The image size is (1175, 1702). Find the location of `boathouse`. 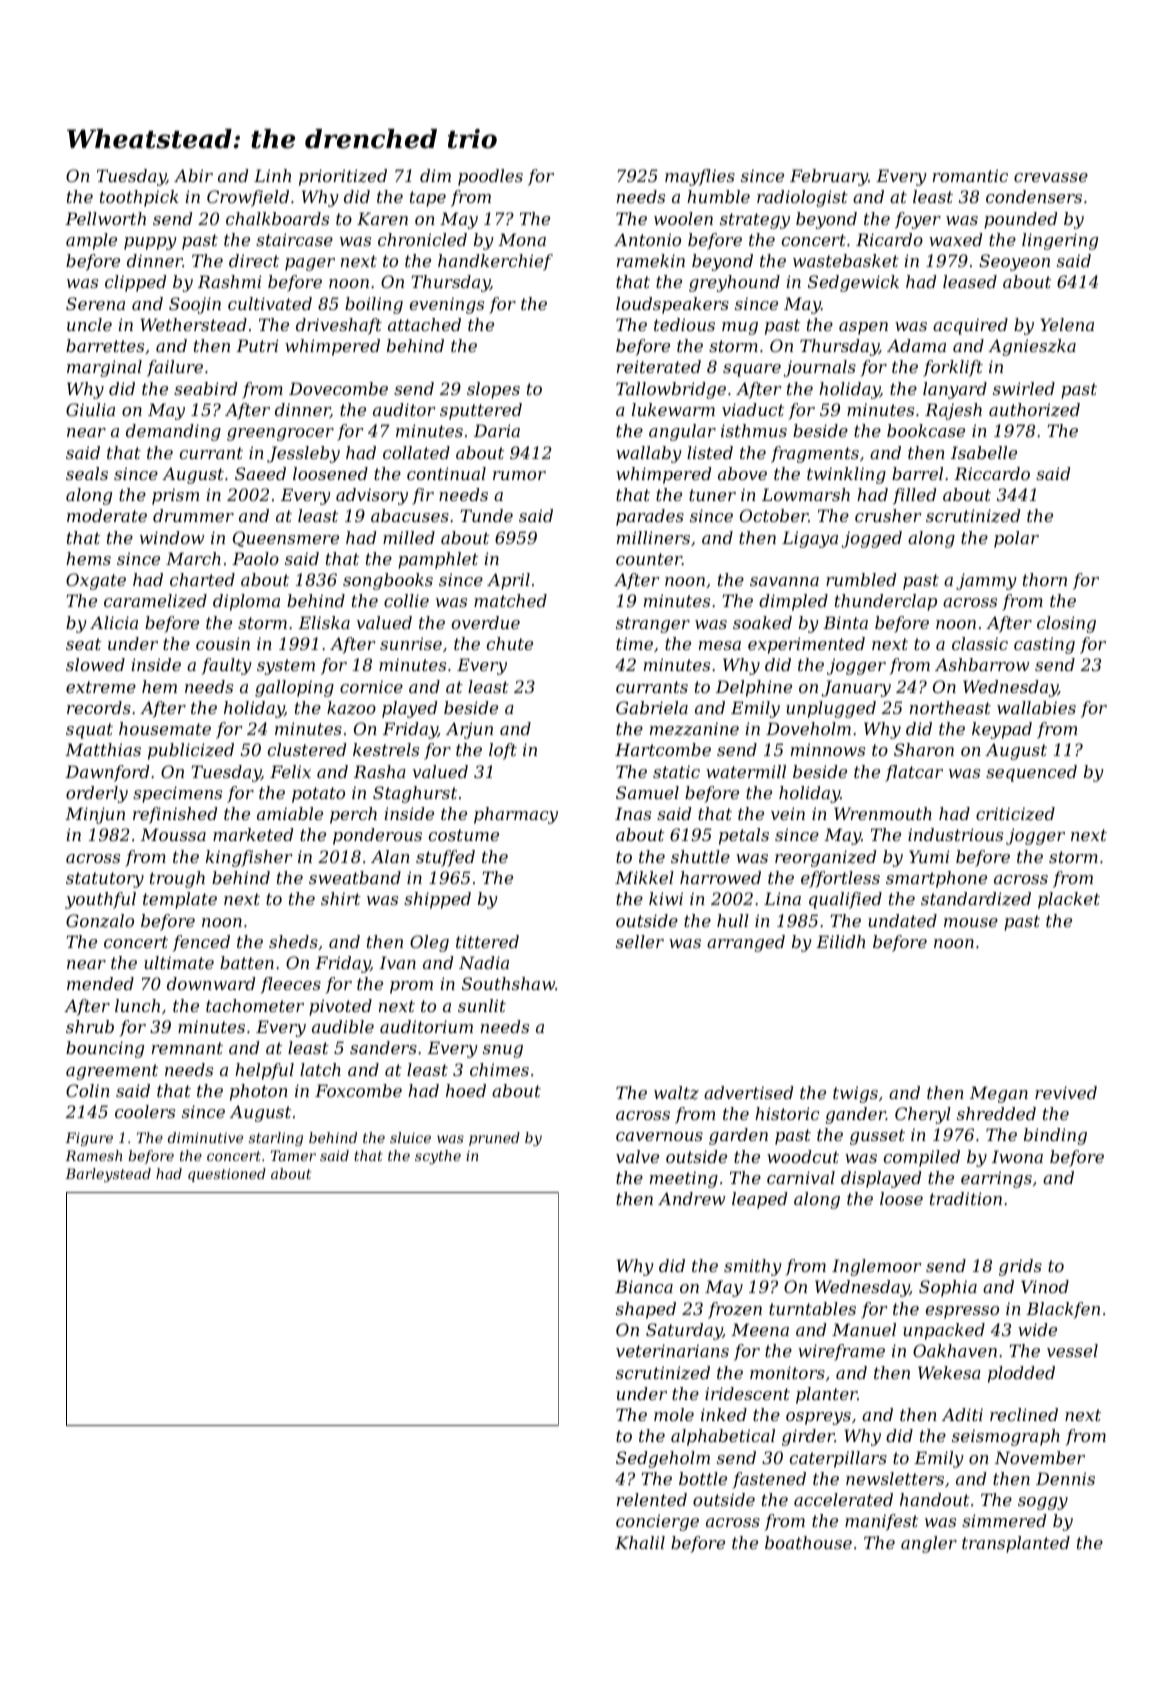

boathouse is located at coordinates (808, 1542).
